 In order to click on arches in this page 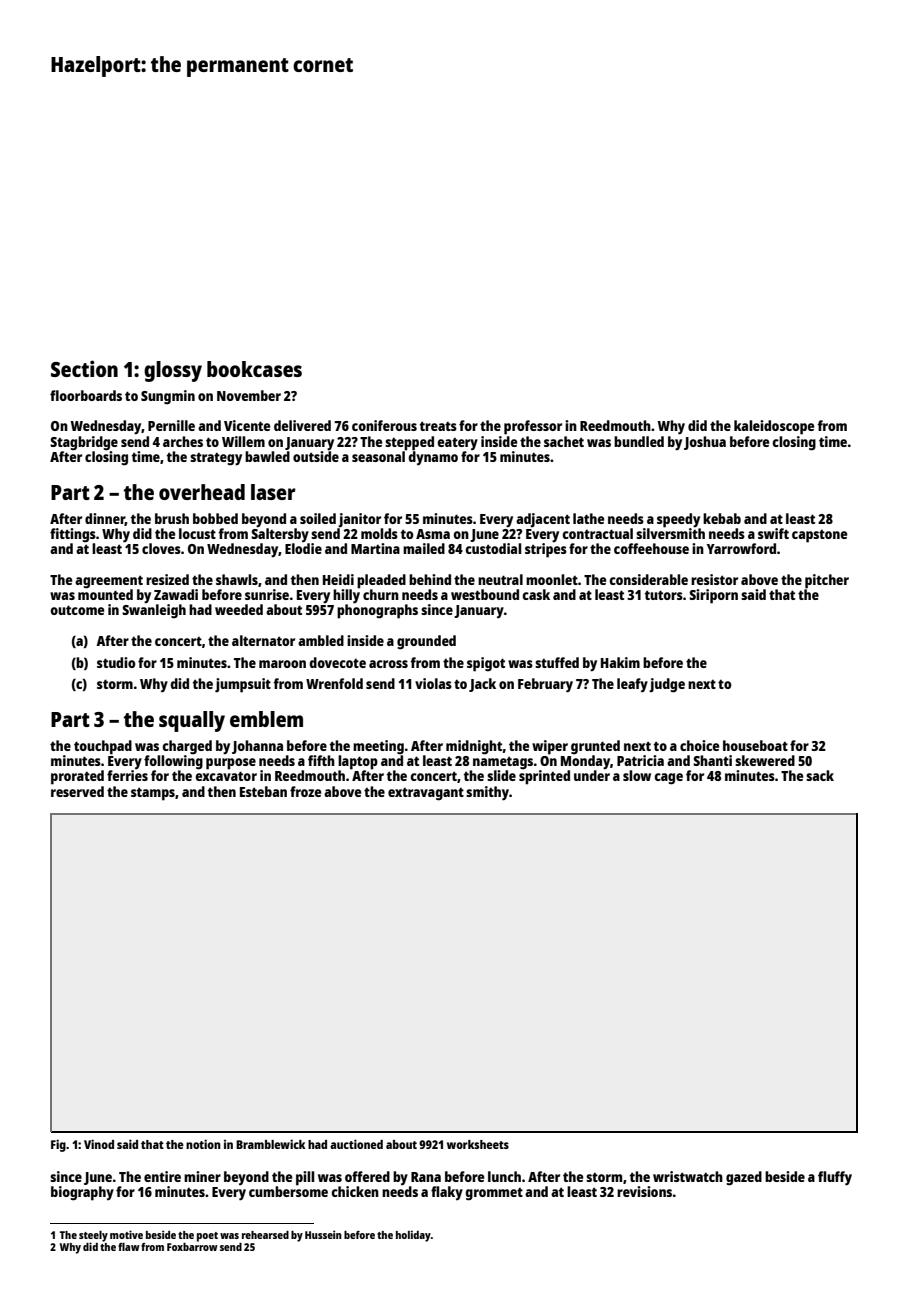, I will do `click(183, 441)`.
